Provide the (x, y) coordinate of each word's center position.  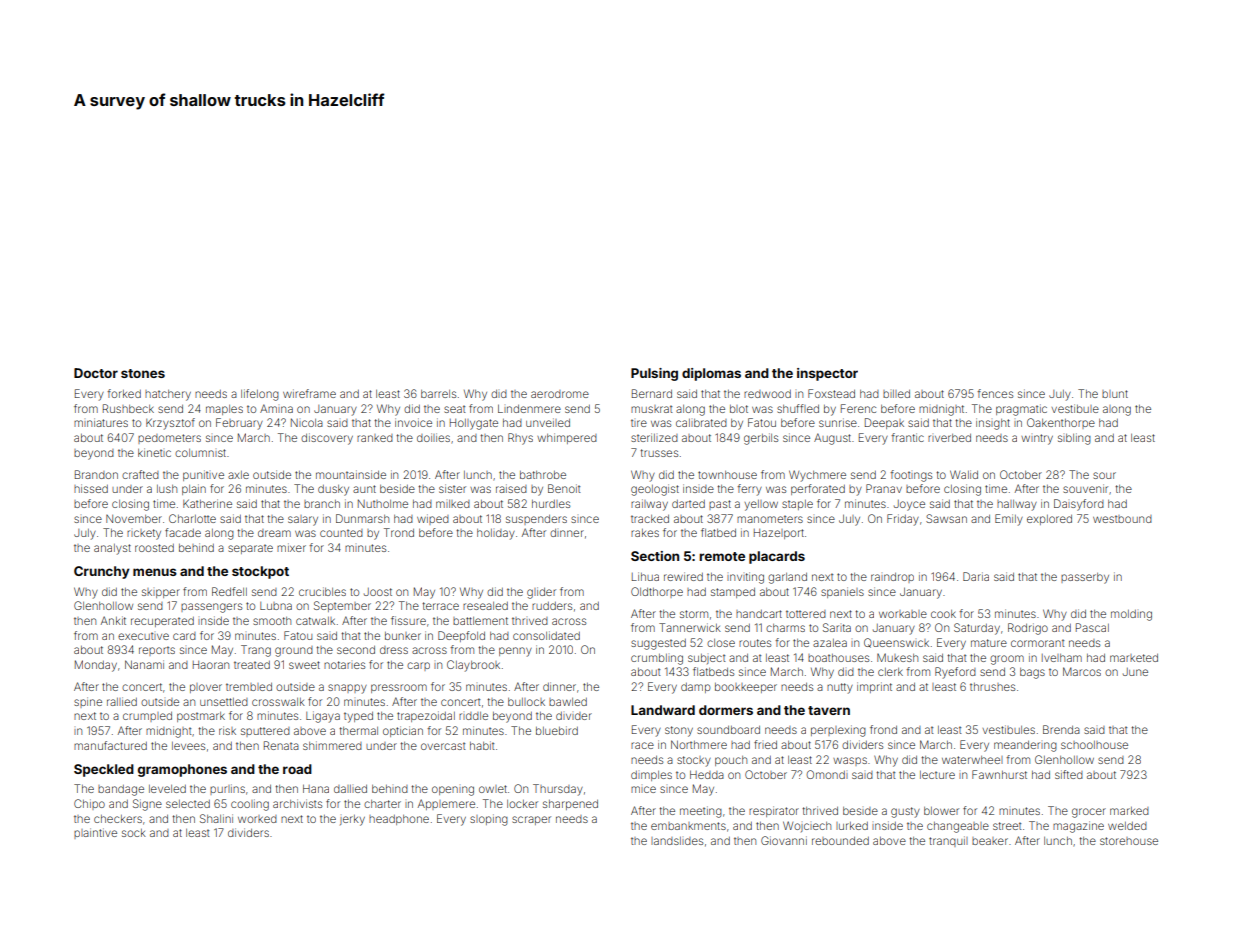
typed (358, 717)
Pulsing (654, 374)
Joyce (909, 505)
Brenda (1061, 729)
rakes (645, 533)
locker (522, 804)
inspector (827, 374)
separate (250, 549)
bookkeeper (746, 688)
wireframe (309, 393)
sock (134, 833)
